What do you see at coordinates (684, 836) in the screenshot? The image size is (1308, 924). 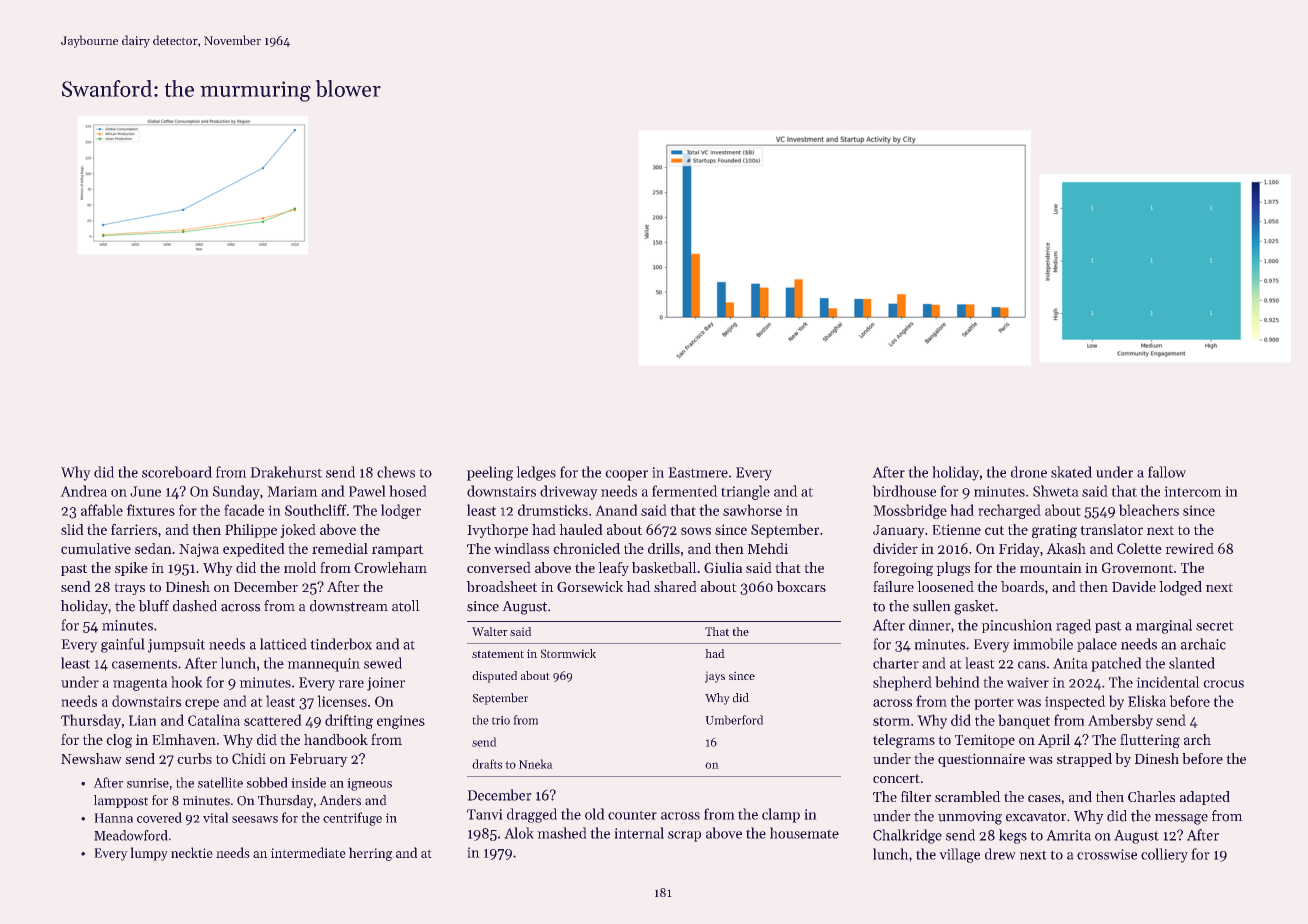 I see `scrap` at bounding box center [684, 836].
